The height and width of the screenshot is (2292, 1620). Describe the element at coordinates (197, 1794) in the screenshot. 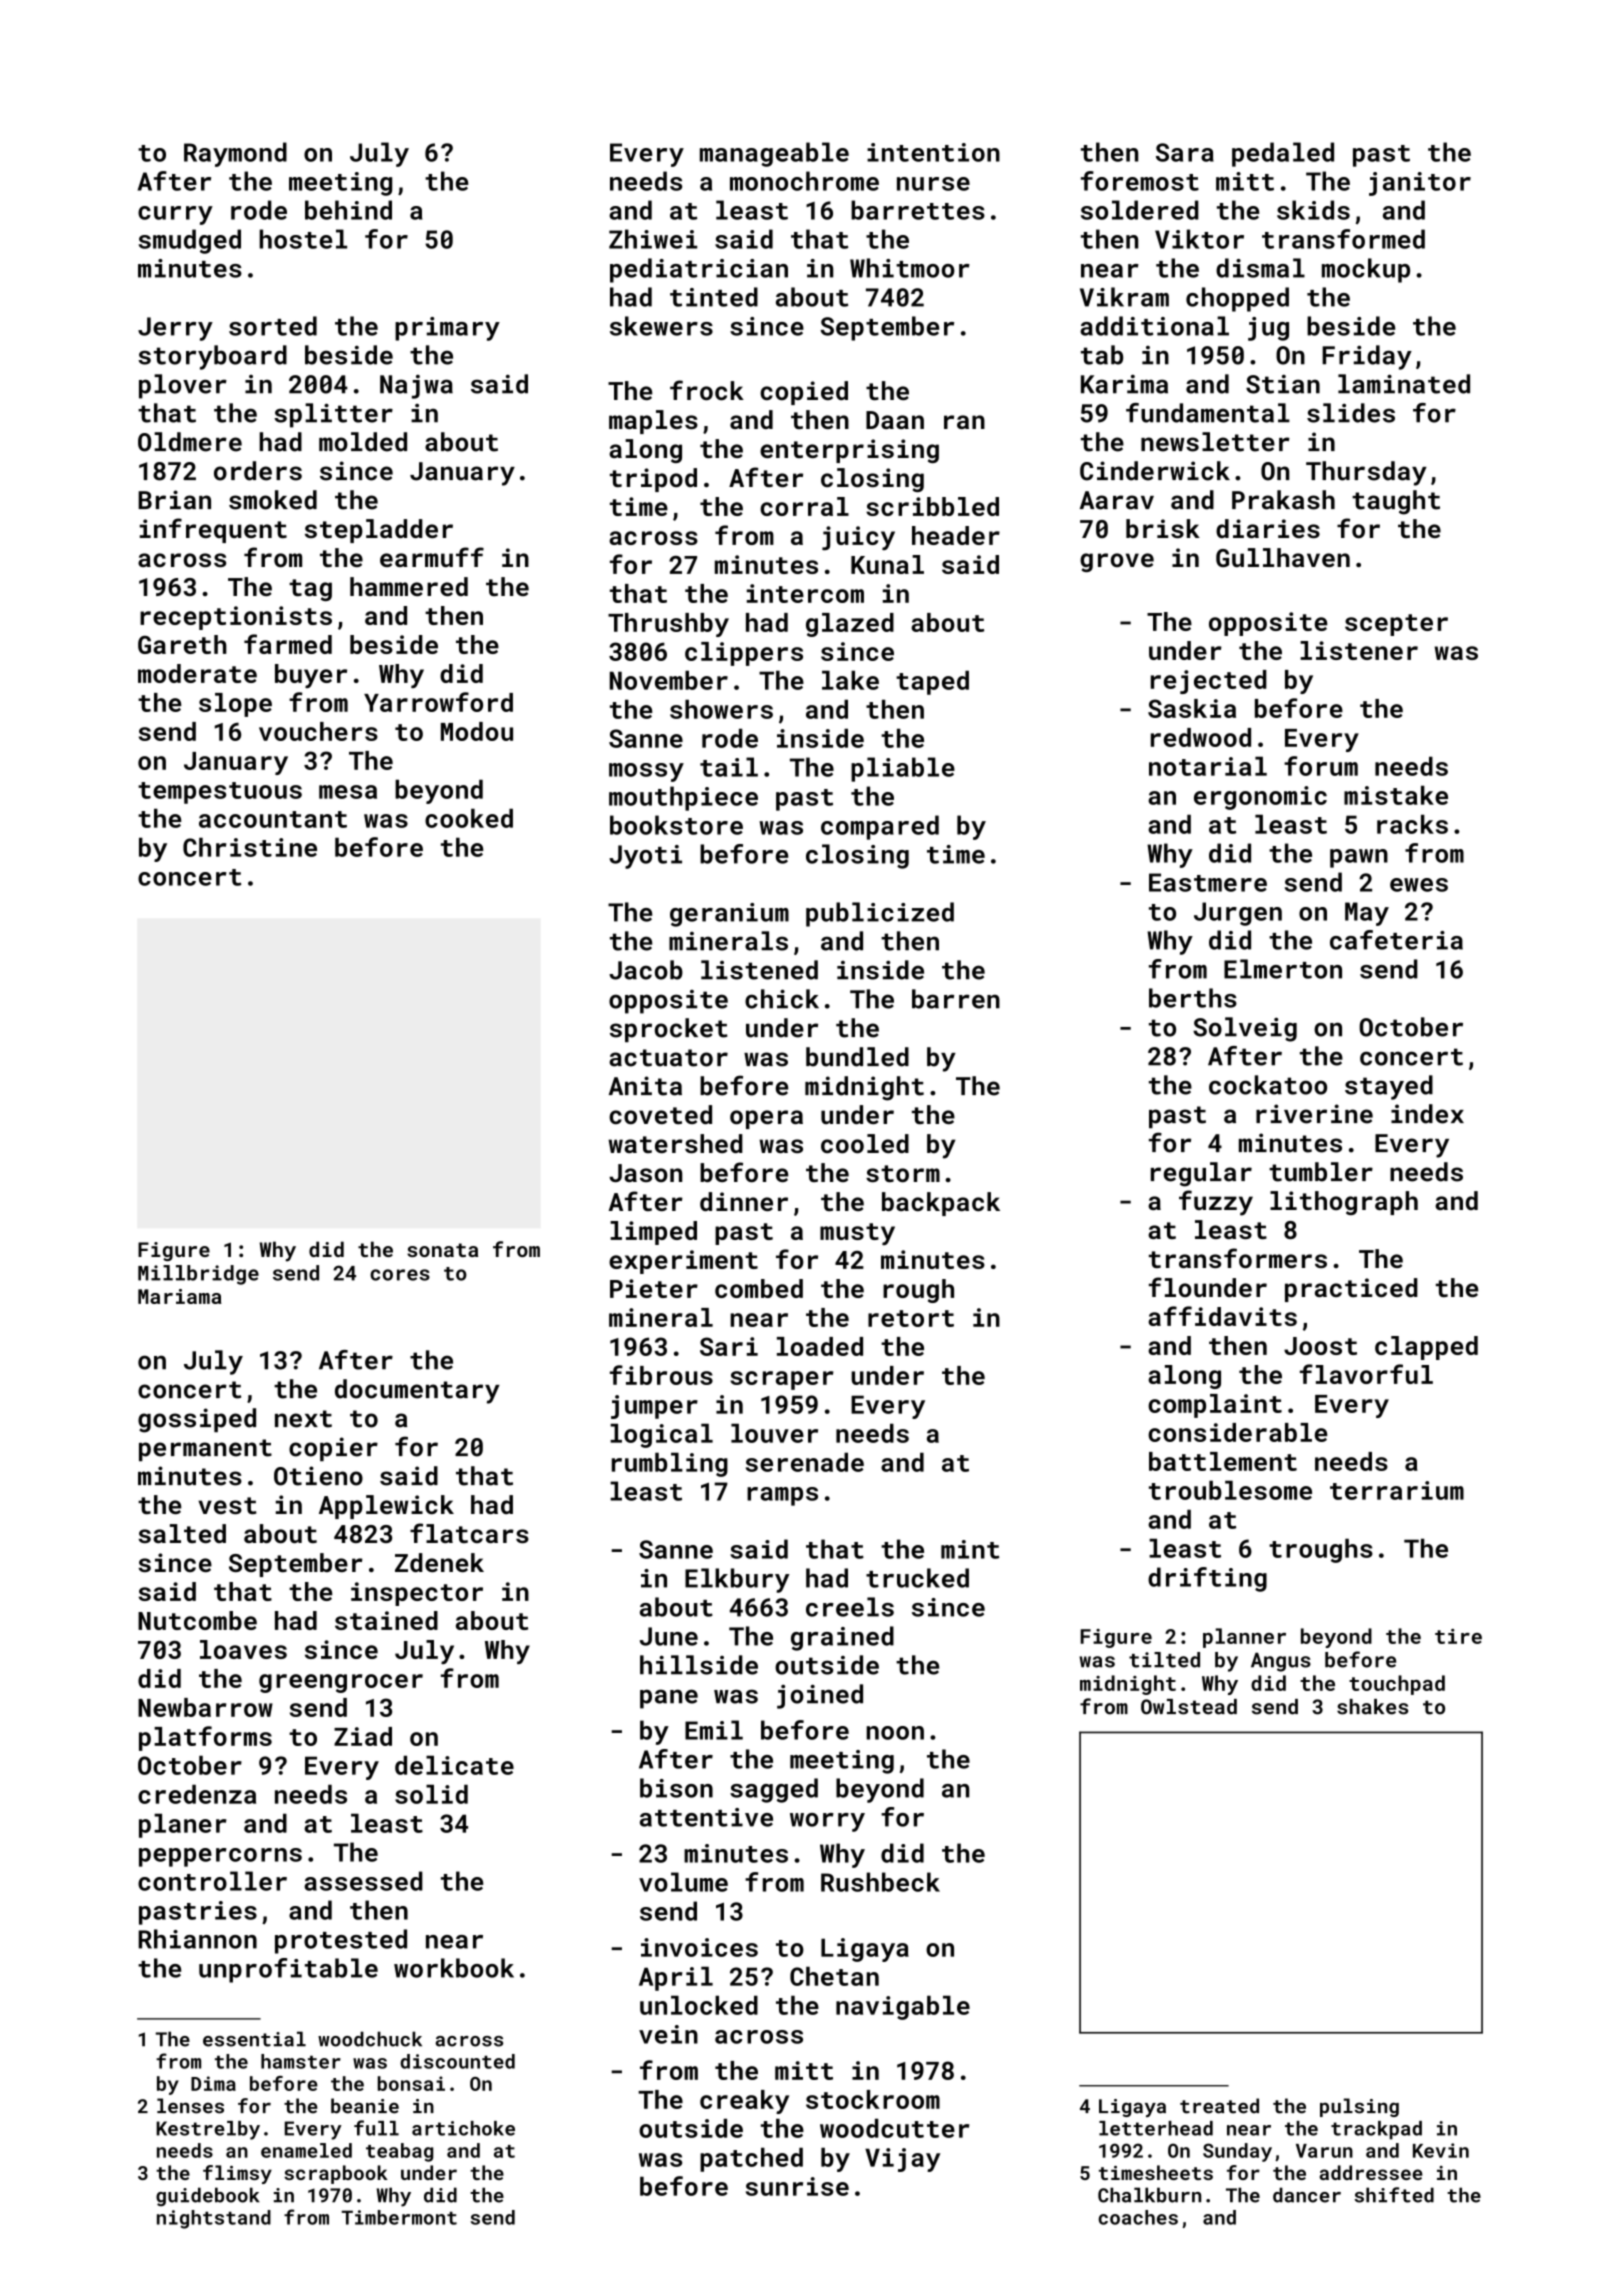

I see `credenza` at that location.
